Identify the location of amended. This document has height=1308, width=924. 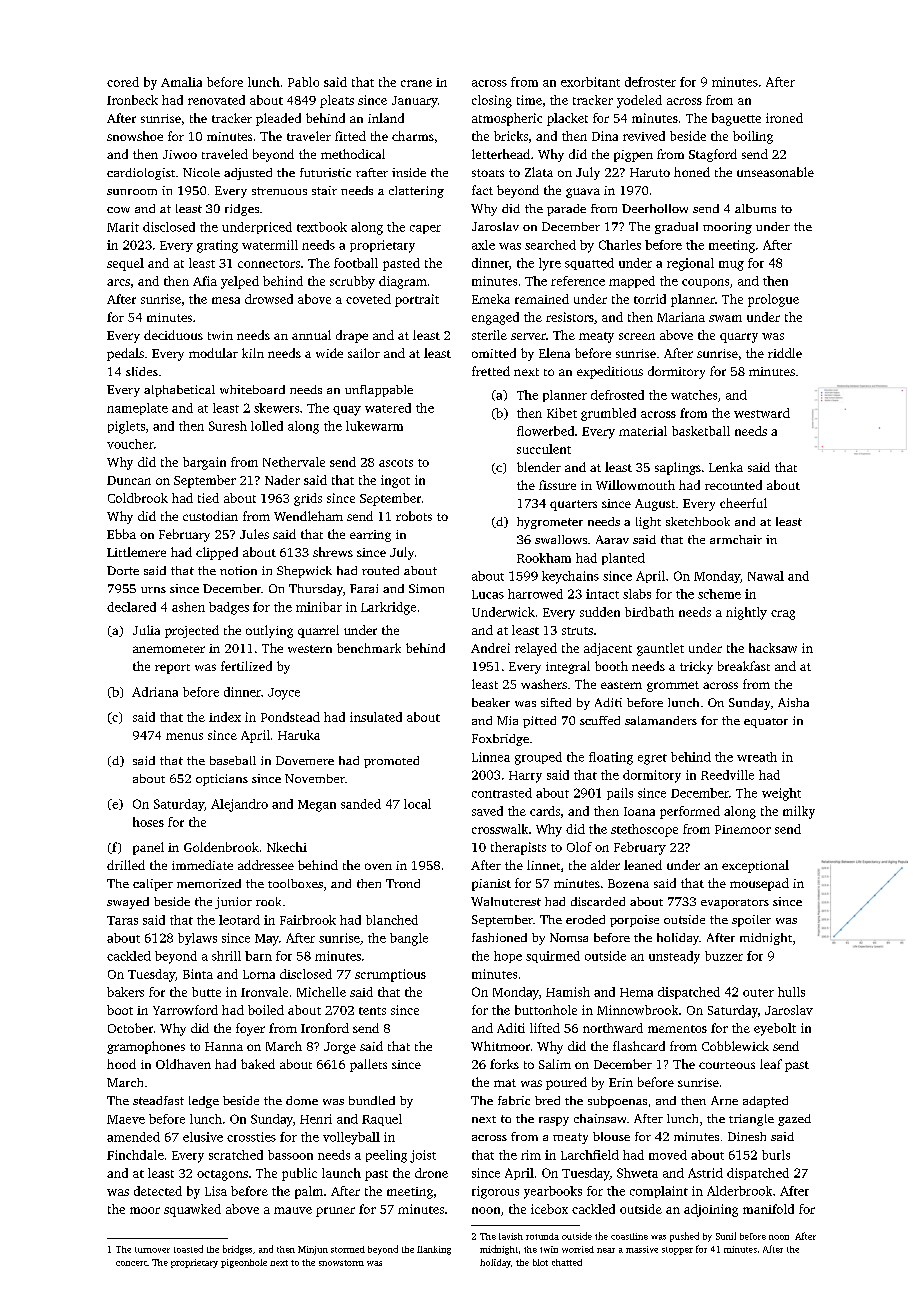
(133, 1137).
